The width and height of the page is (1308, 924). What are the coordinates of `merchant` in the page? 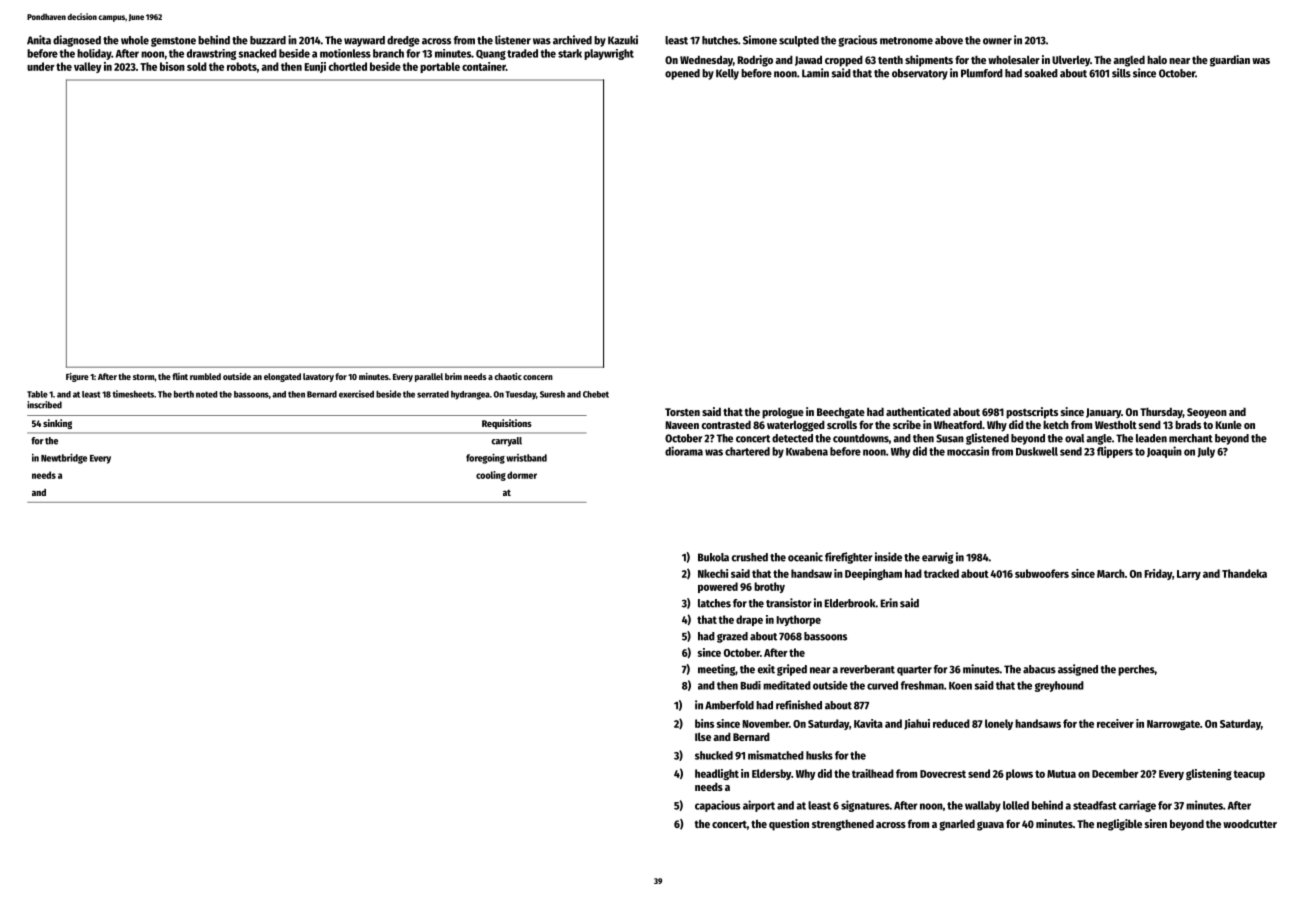 It's located at (1191, 438).
